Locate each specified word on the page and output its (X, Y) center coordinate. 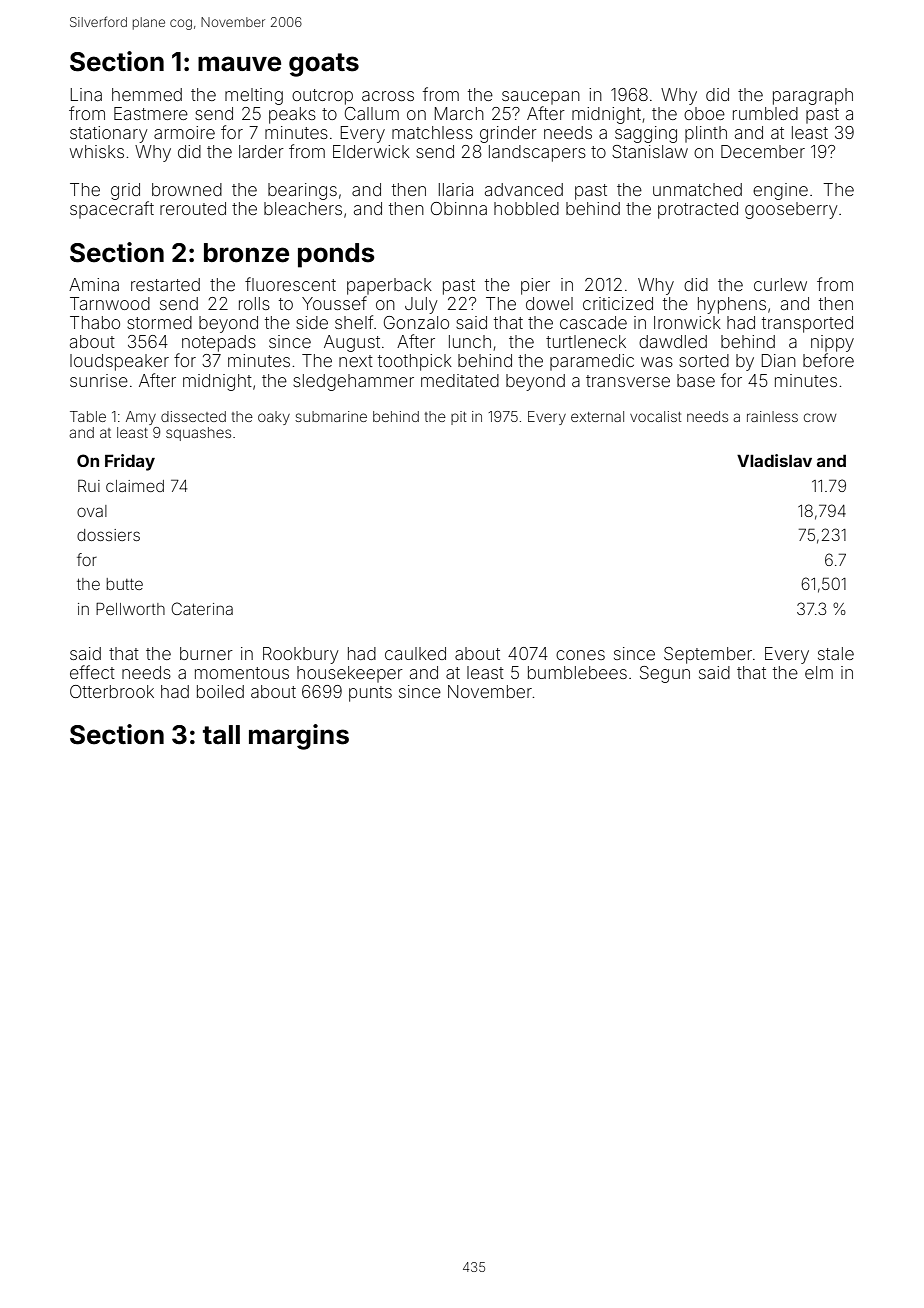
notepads (219, 343)
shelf (354, 322)
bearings (302, 191)
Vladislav (774, 460)
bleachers (303, 208)
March (459, 113)
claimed (135, 486)
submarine (331, 416)
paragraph (813, 96)
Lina (86, 94)
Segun (665, 674)
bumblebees (577, 672)
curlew (780, 284)
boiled (220, 691)
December (763, 151)
